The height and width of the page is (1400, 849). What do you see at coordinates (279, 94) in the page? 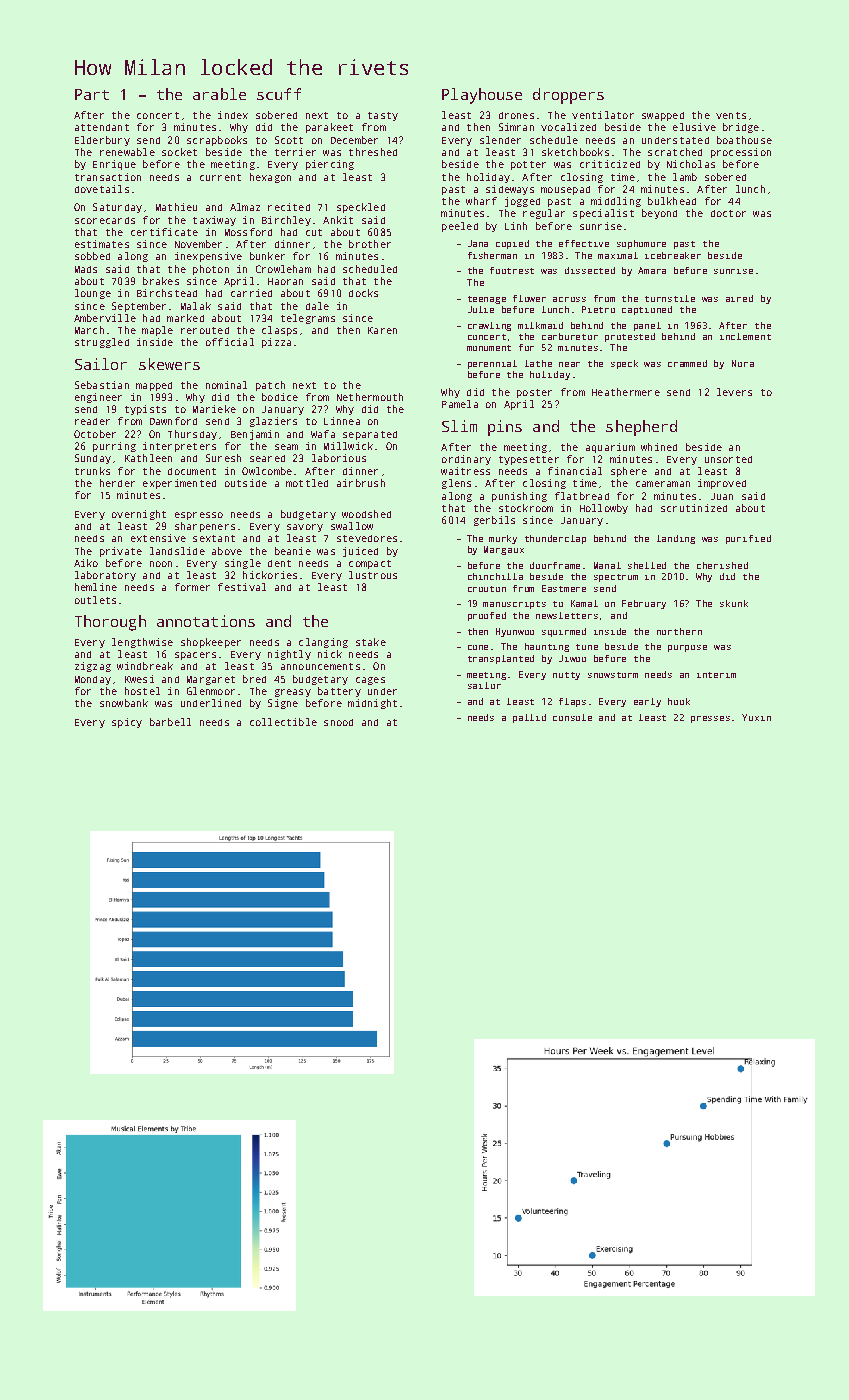
I see `scuff` at bounding box center [279, 94].
